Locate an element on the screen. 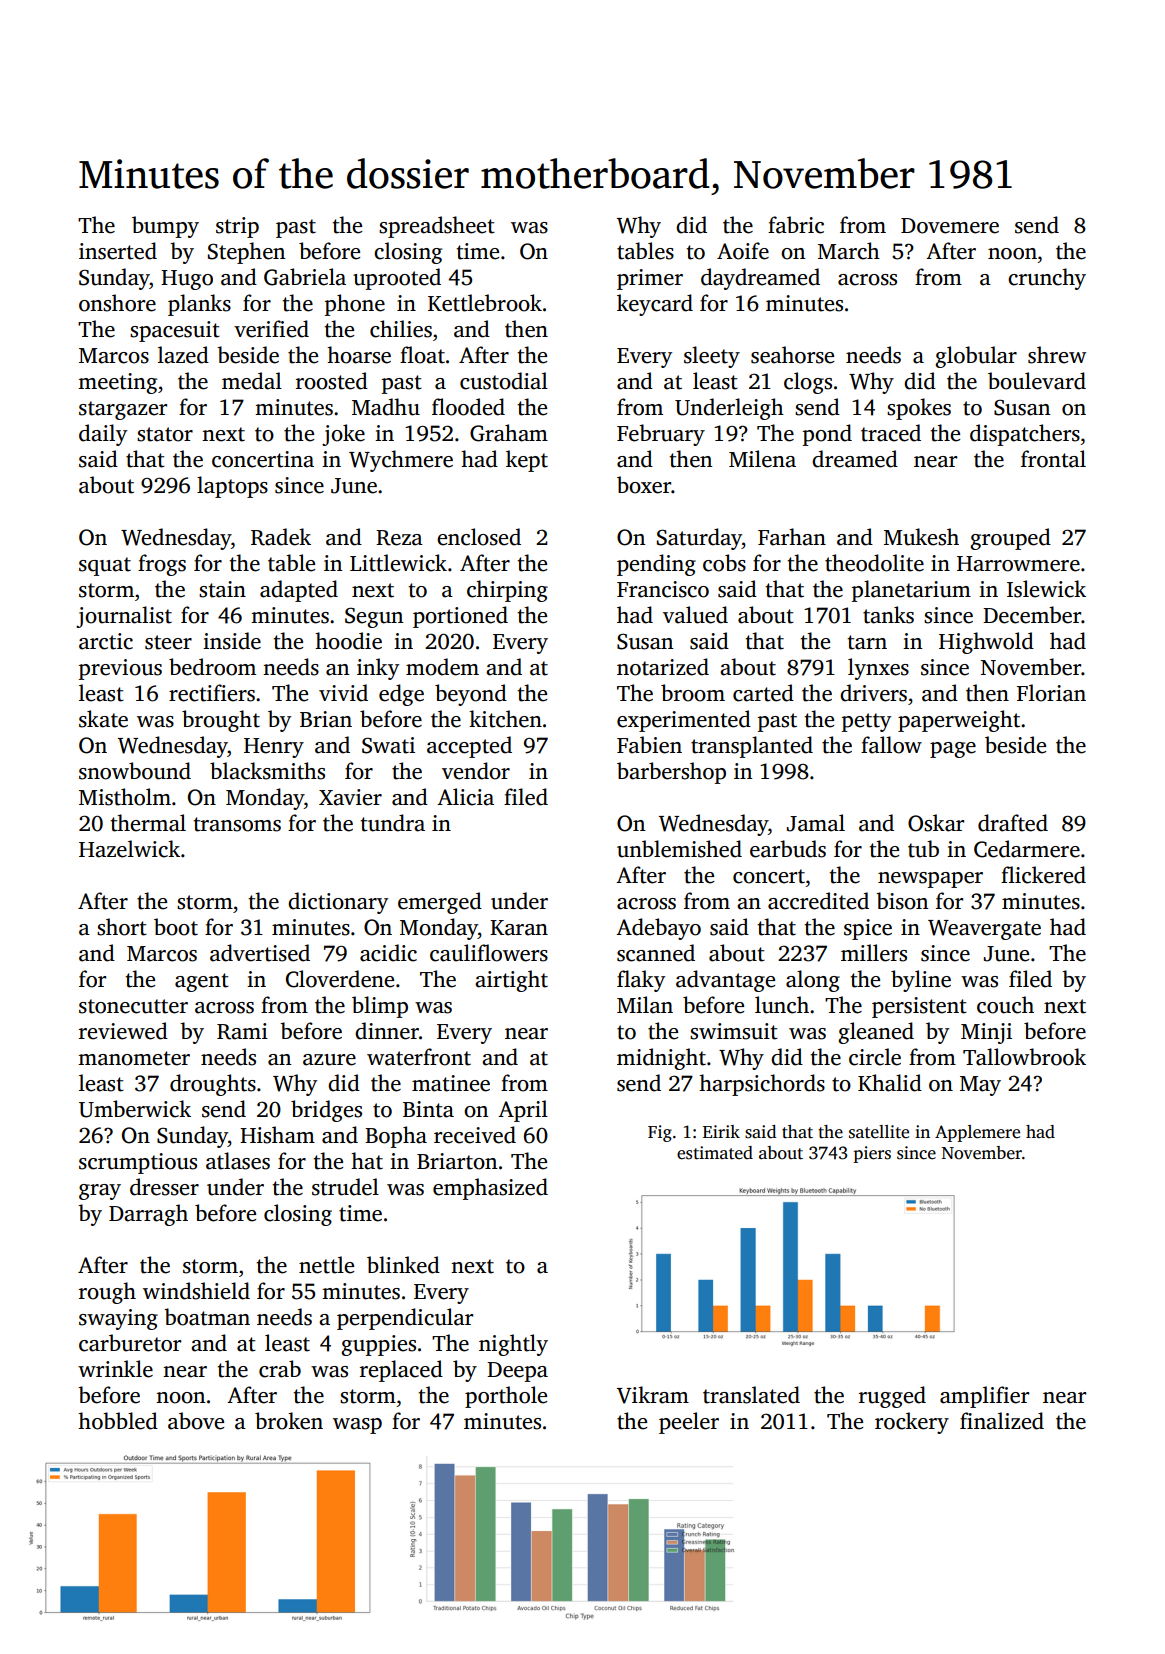 This screenshot has width=1165, height=1654. Highwold is located at coordinates (986, 643).
